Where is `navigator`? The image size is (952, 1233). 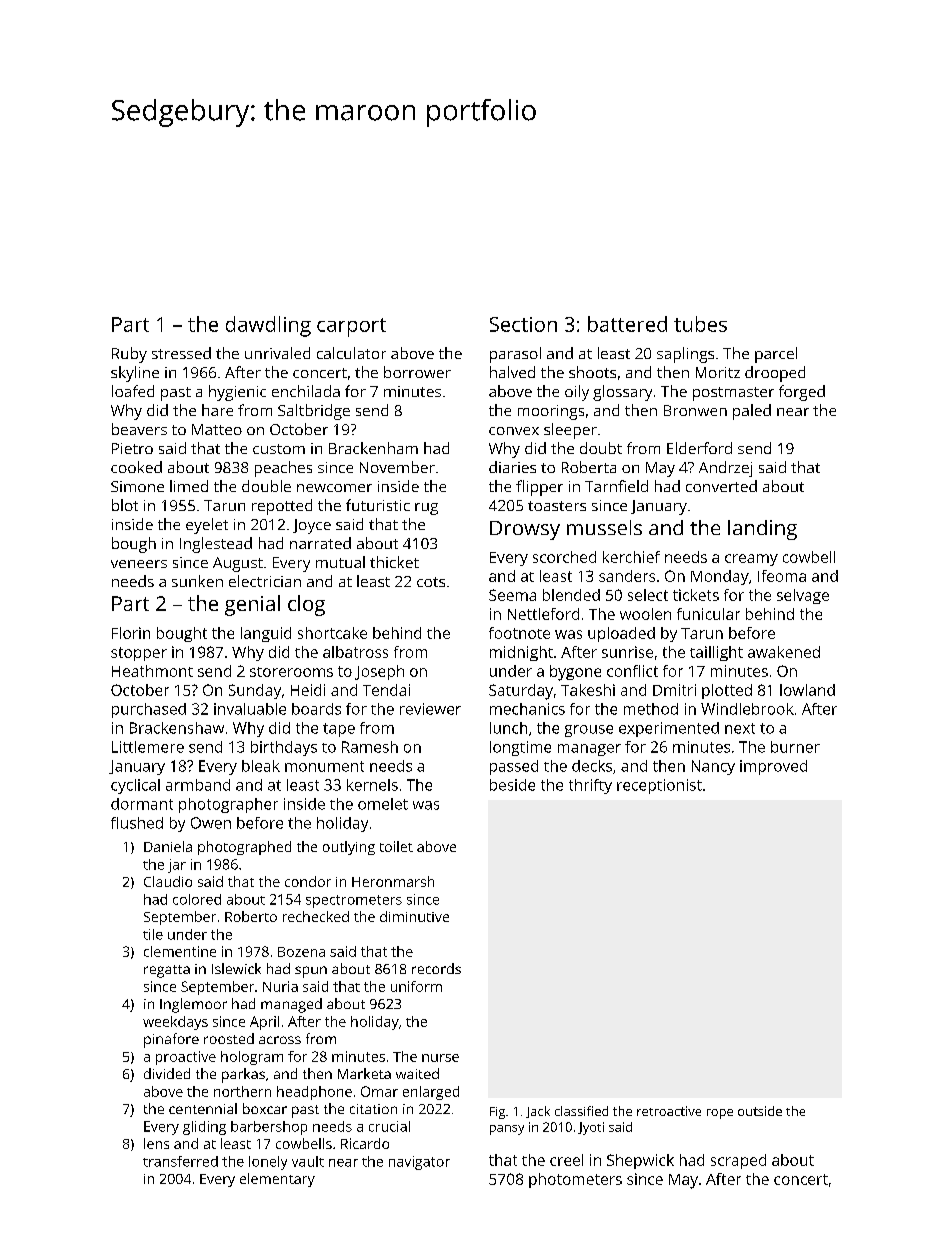
navigator is located at coordinates (419, 1163).
